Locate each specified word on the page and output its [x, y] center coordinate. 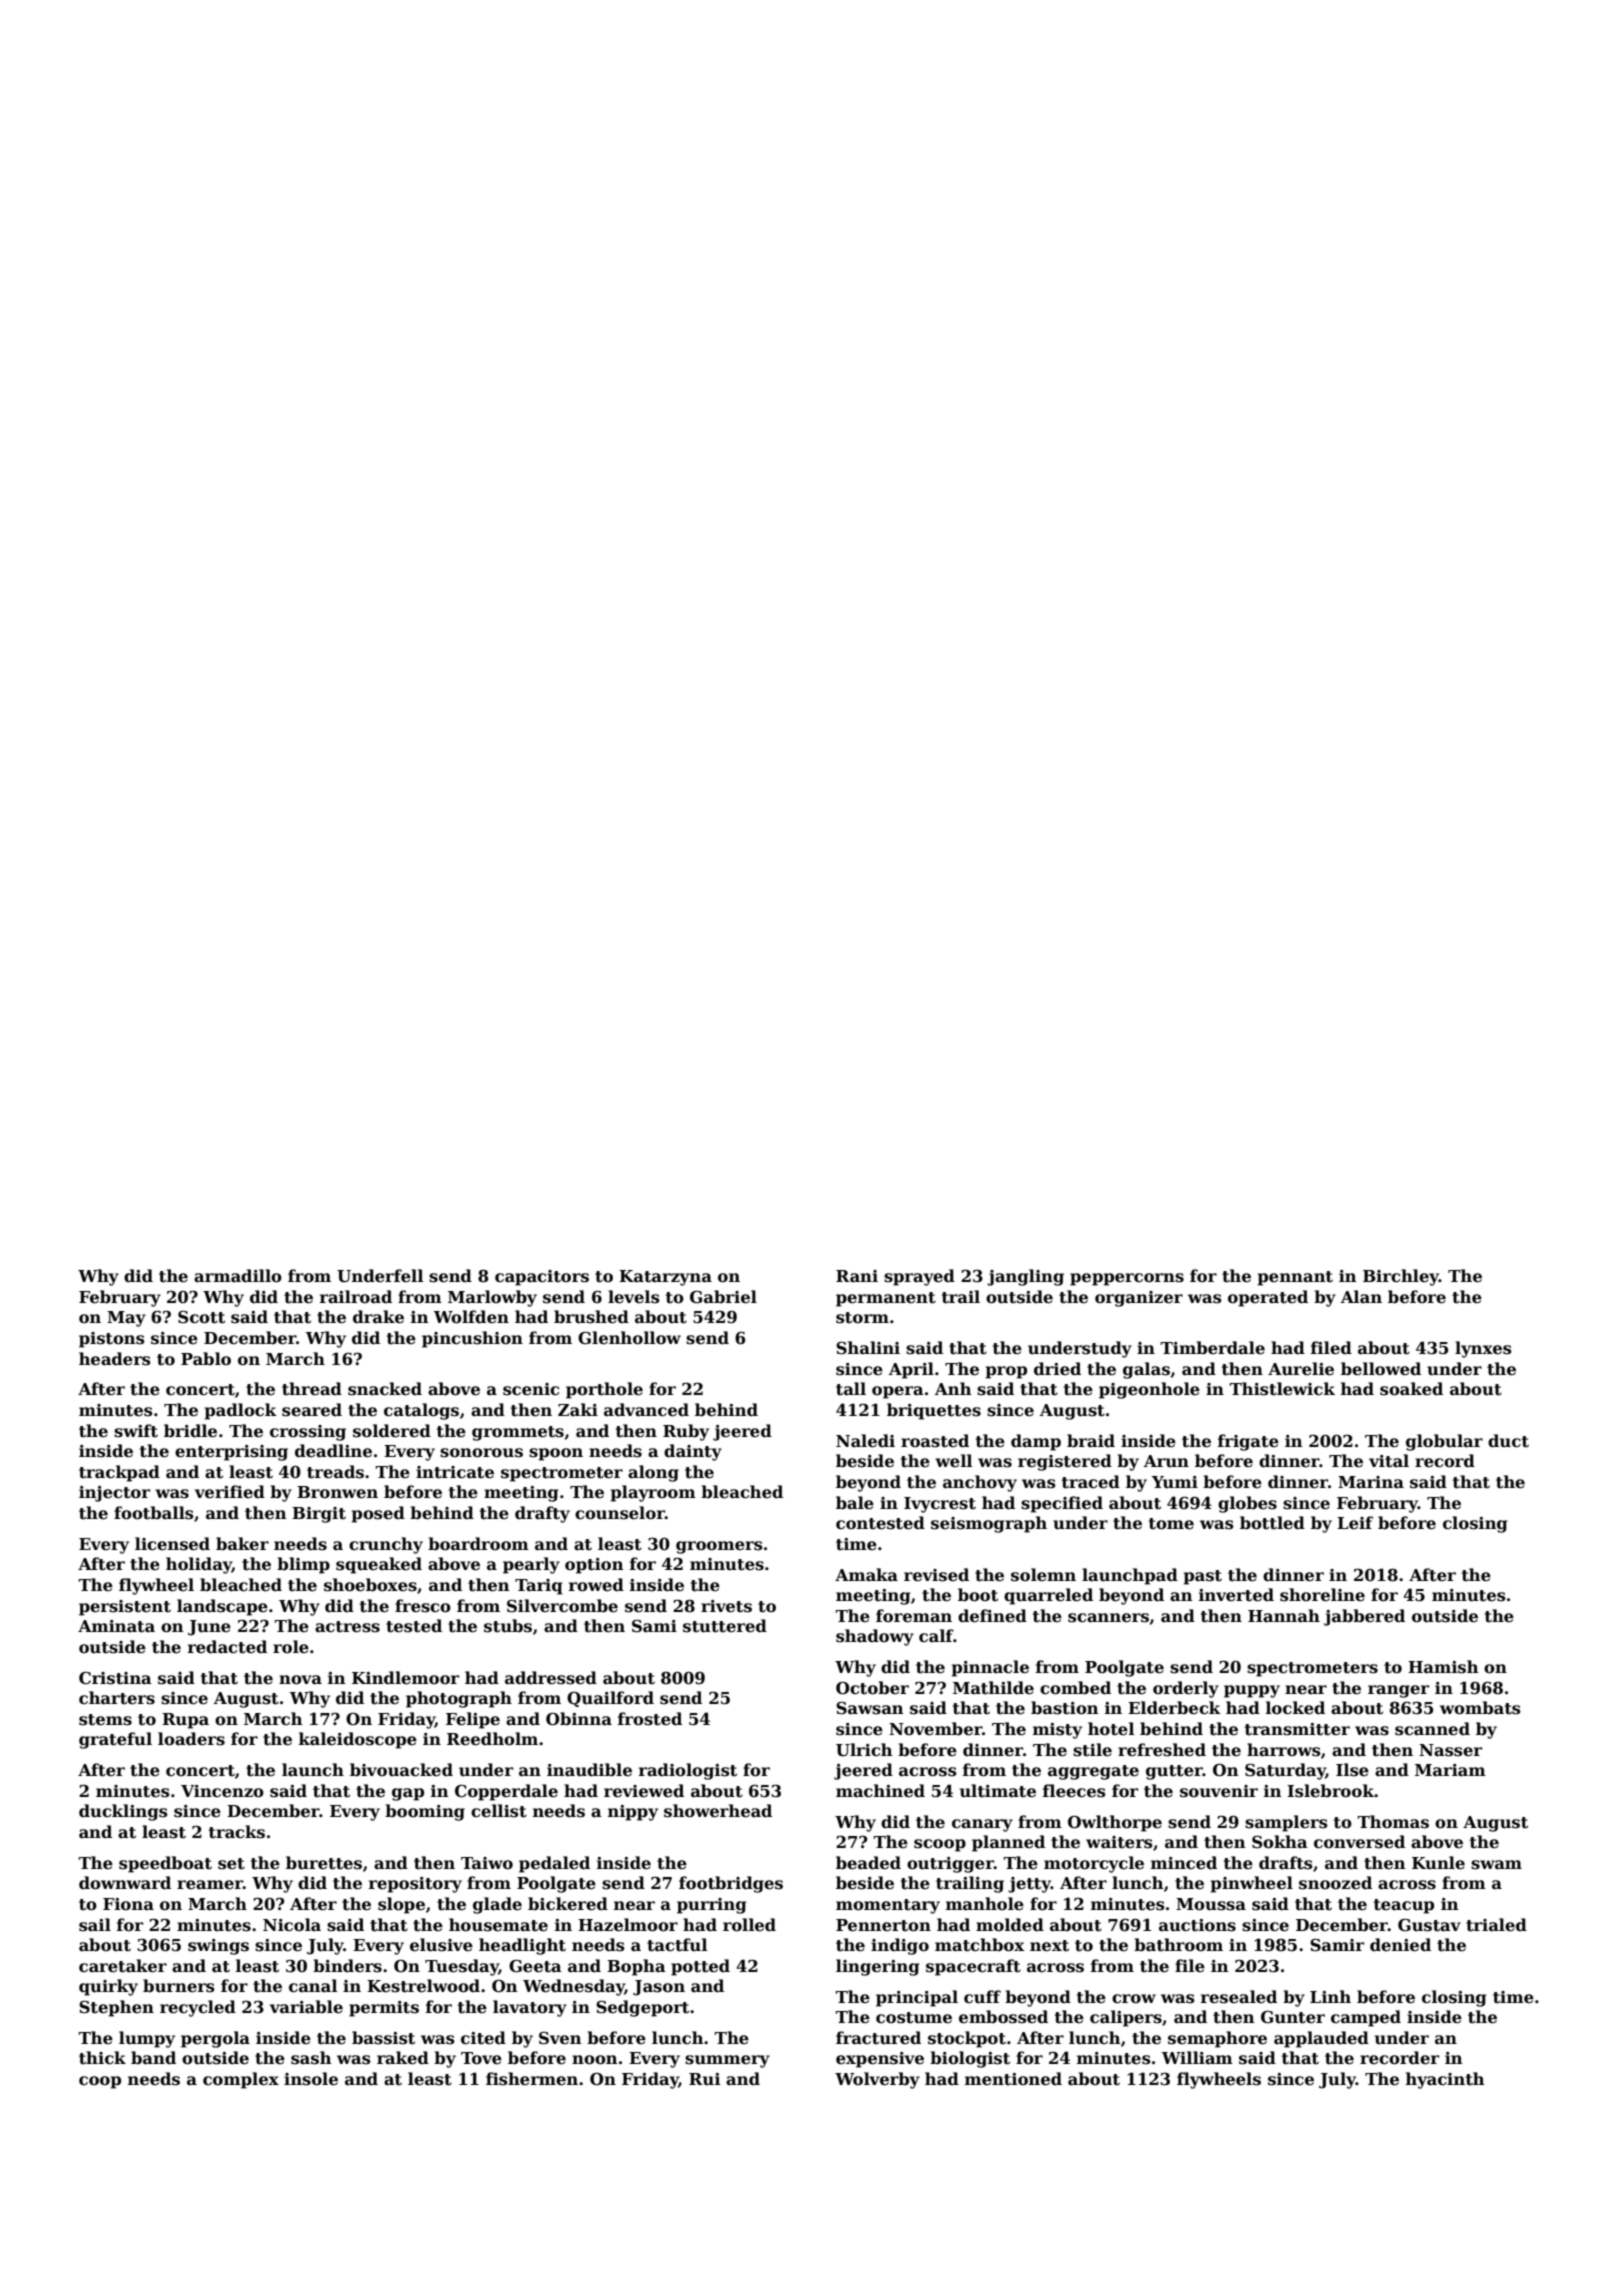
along [653, 1473]
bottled [1272, 1523]
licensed [172, 1544]
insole [311, 2079]
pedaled [554, 1864]
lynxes [1483, 1349]
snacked [385, 1389]
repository [415, 1885]
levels [634, 1297]
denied [1400, 1945]
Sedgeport [642, 2008]
